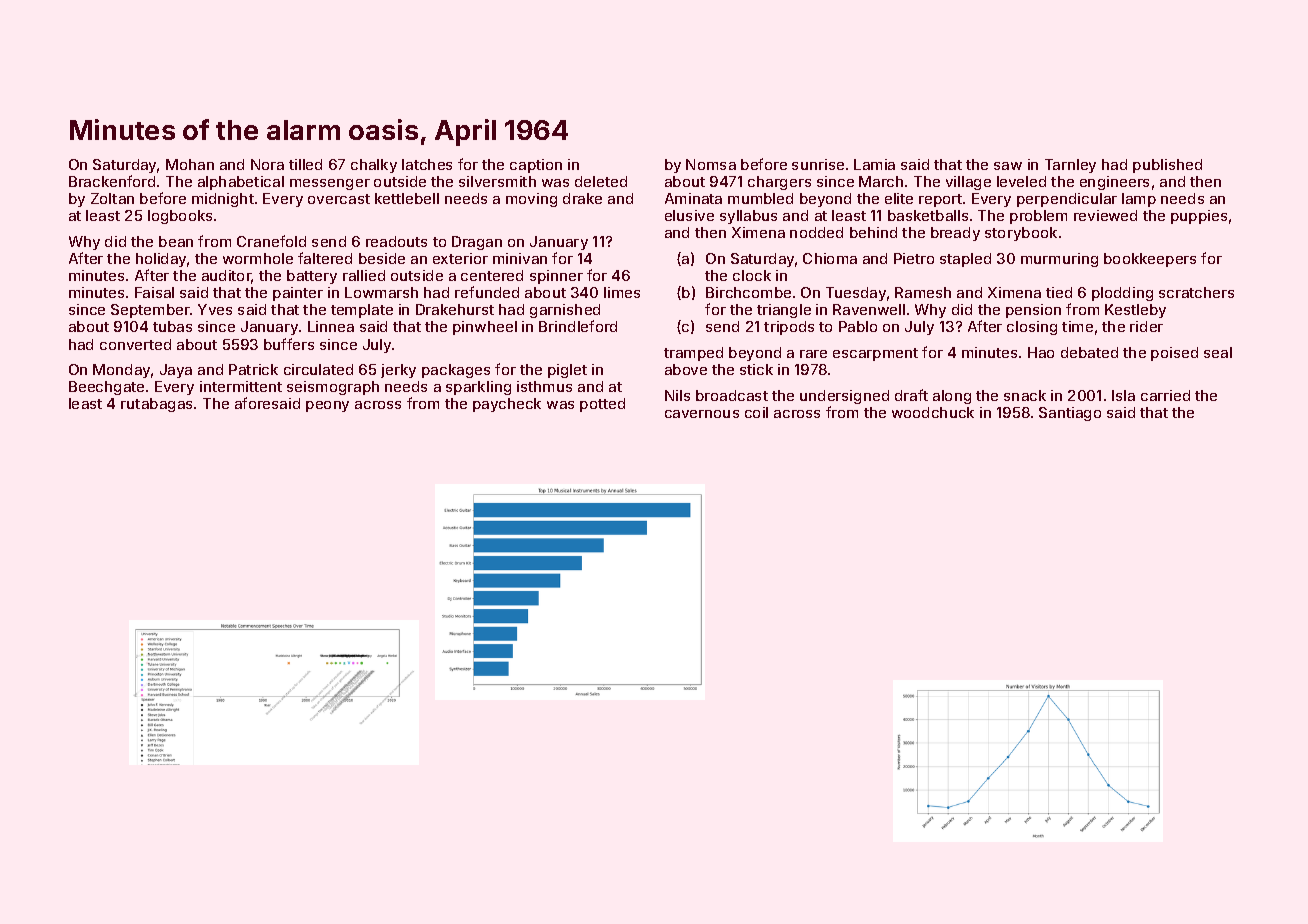 Image resolution: width=1308 pixels, height=924 pixels. Describe the element at coordinates (818, 164) in the screenshot. I see `sunrise` at that location.
